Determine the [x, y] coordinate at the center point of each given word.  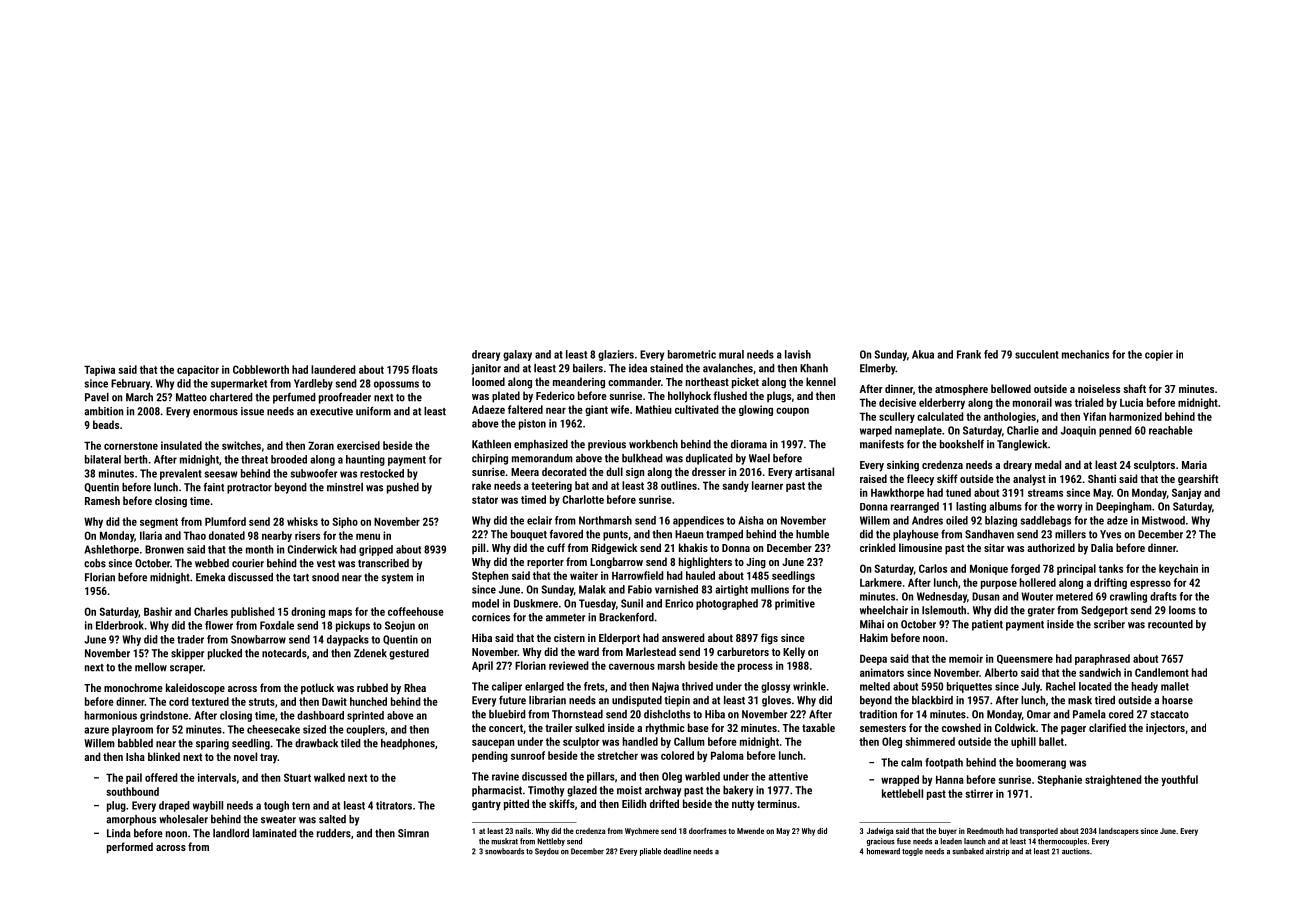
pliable [650, 852]
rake [481, 485]
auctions [1076, 851]
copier [1159, 355]
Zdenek [370, 653]
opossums [396, 385]
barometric [692, 354]
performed [130, 848]
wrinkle [809, 686]
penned [1115, 431]
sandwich [1100, 672]
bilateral [103, 459]
